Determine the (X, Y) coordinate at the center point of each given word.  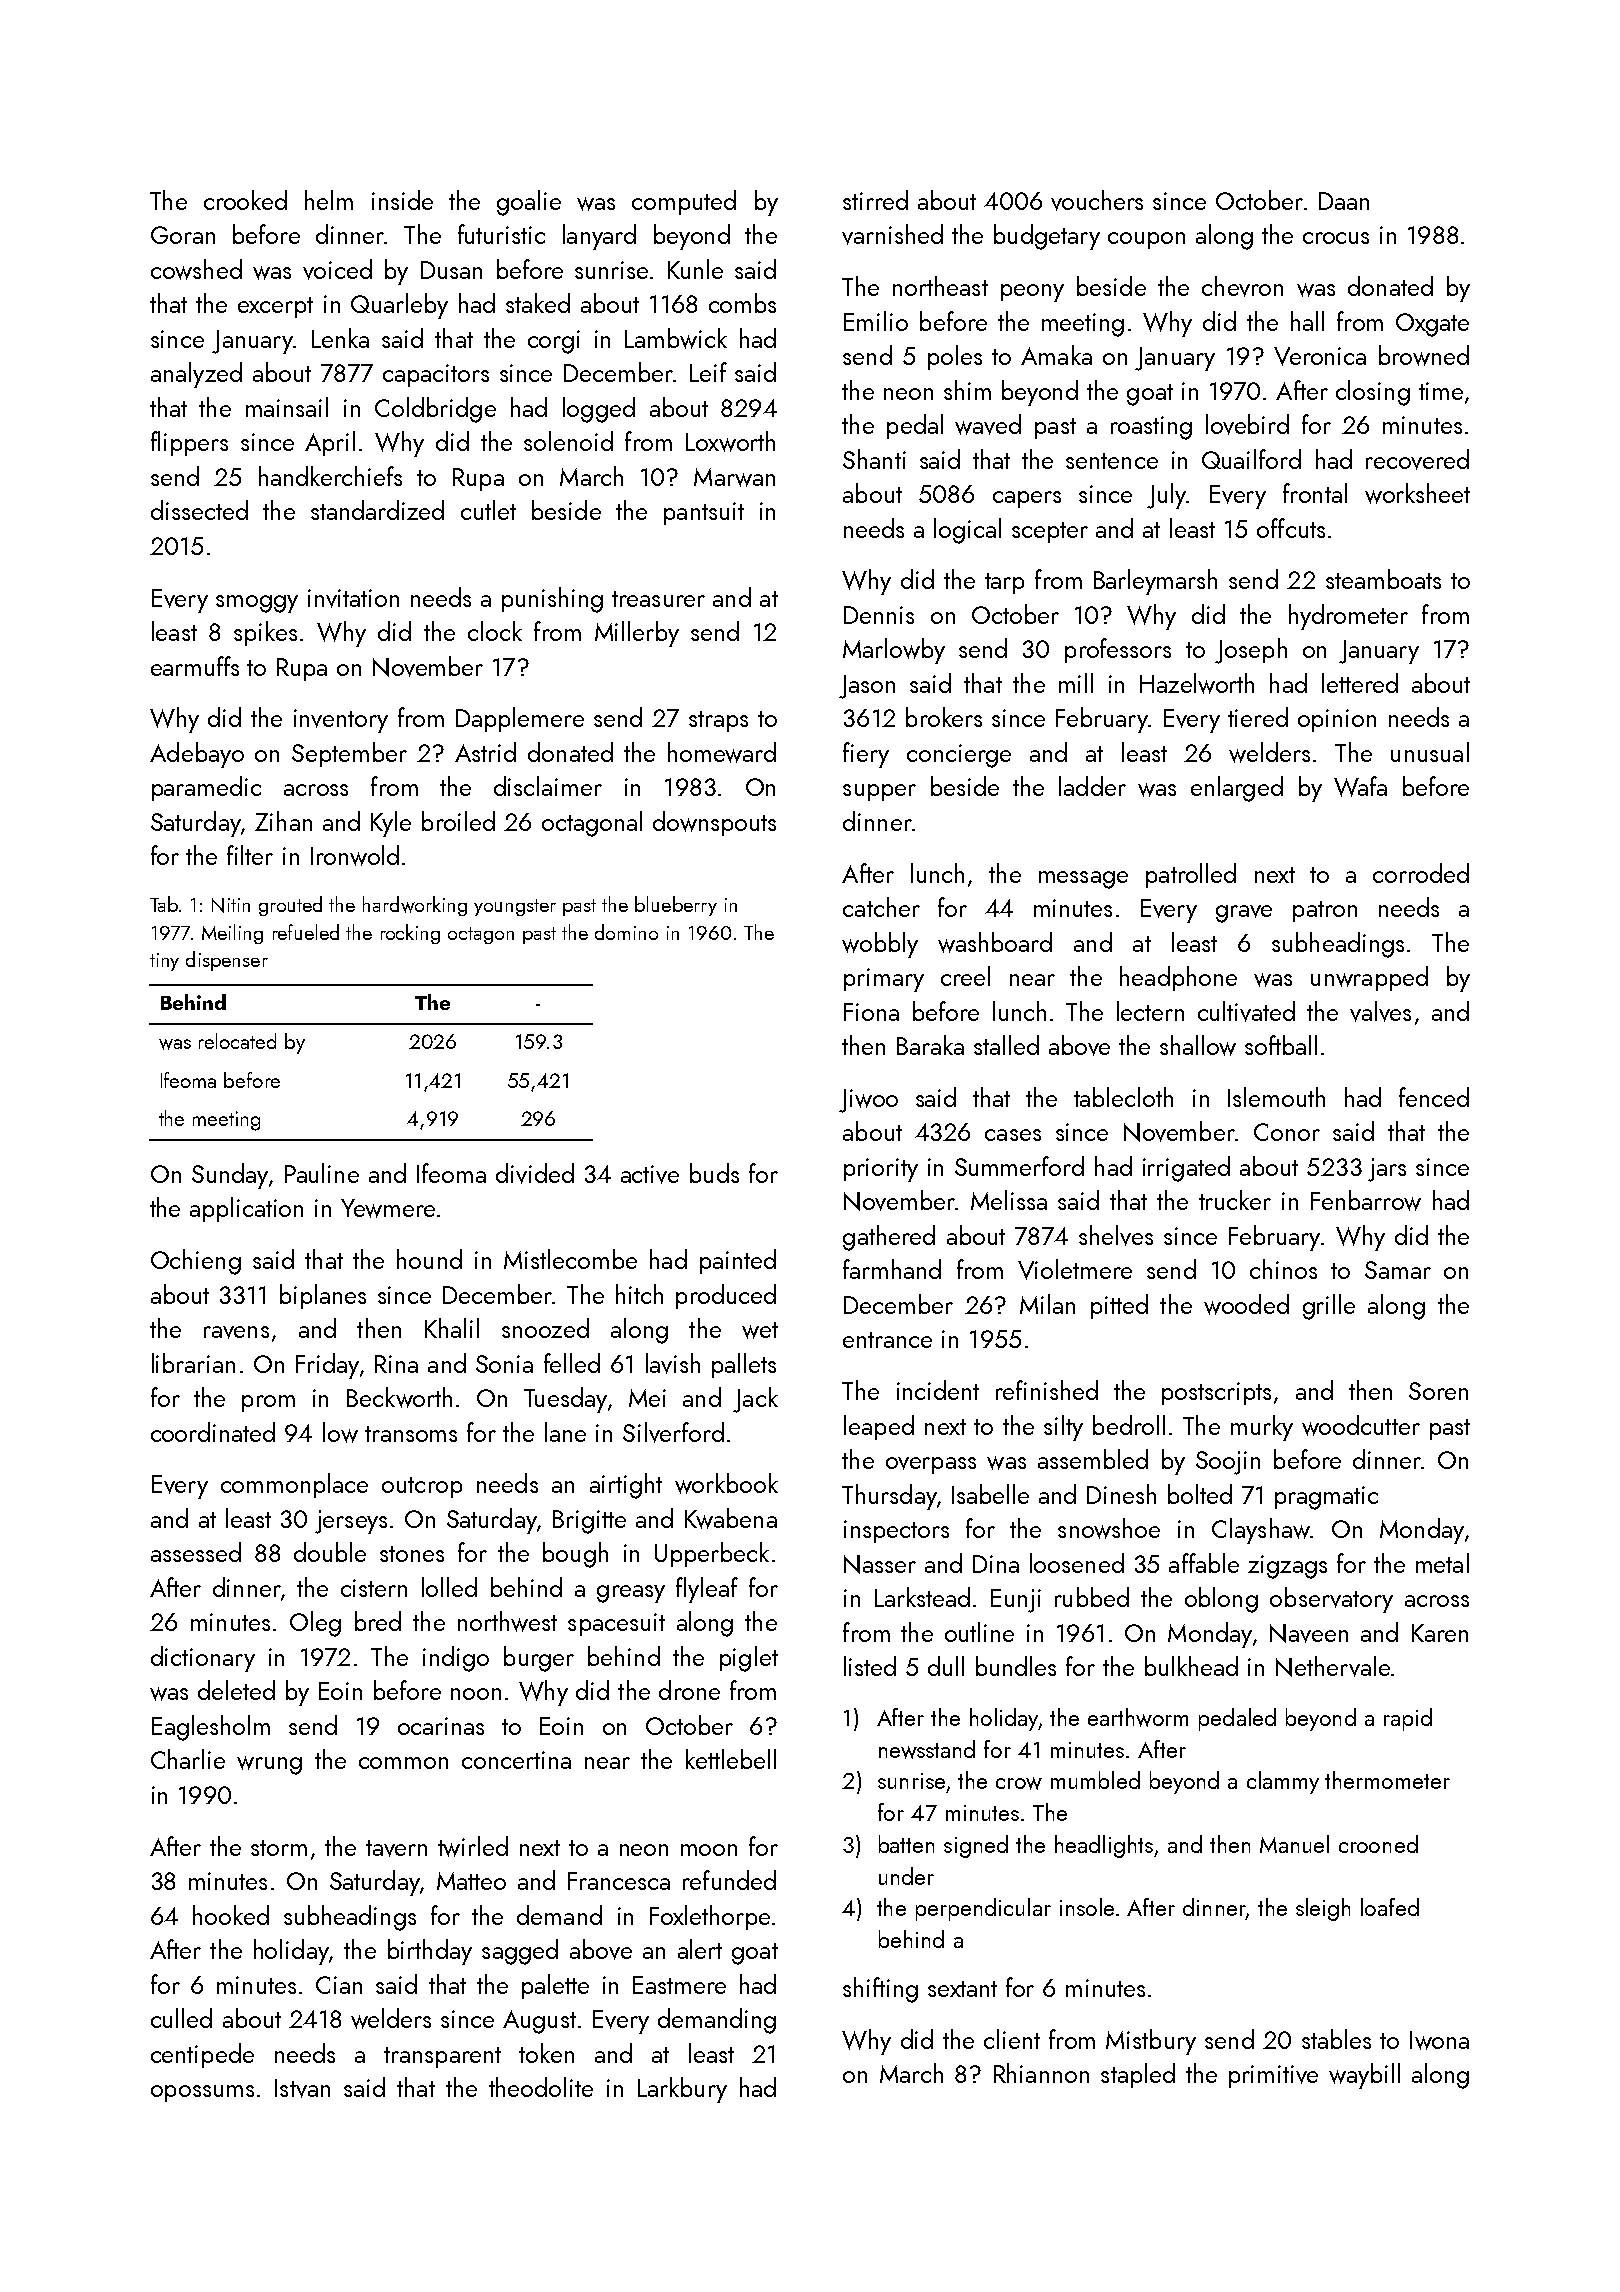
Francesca (619, 1881)
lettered (1360, 683)
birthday (430, 1952)
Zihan (283, 821)
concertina (516, 1760)
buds (714, 1173)
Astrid (485, 752)
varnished (892, 234)
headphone (1178, 978)
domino (626, 932)
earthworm (1138, 1717)
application (246, 1209)
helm (329, 200)
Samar (1398, 1270)
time (1441, 391)
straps (718, 721)
